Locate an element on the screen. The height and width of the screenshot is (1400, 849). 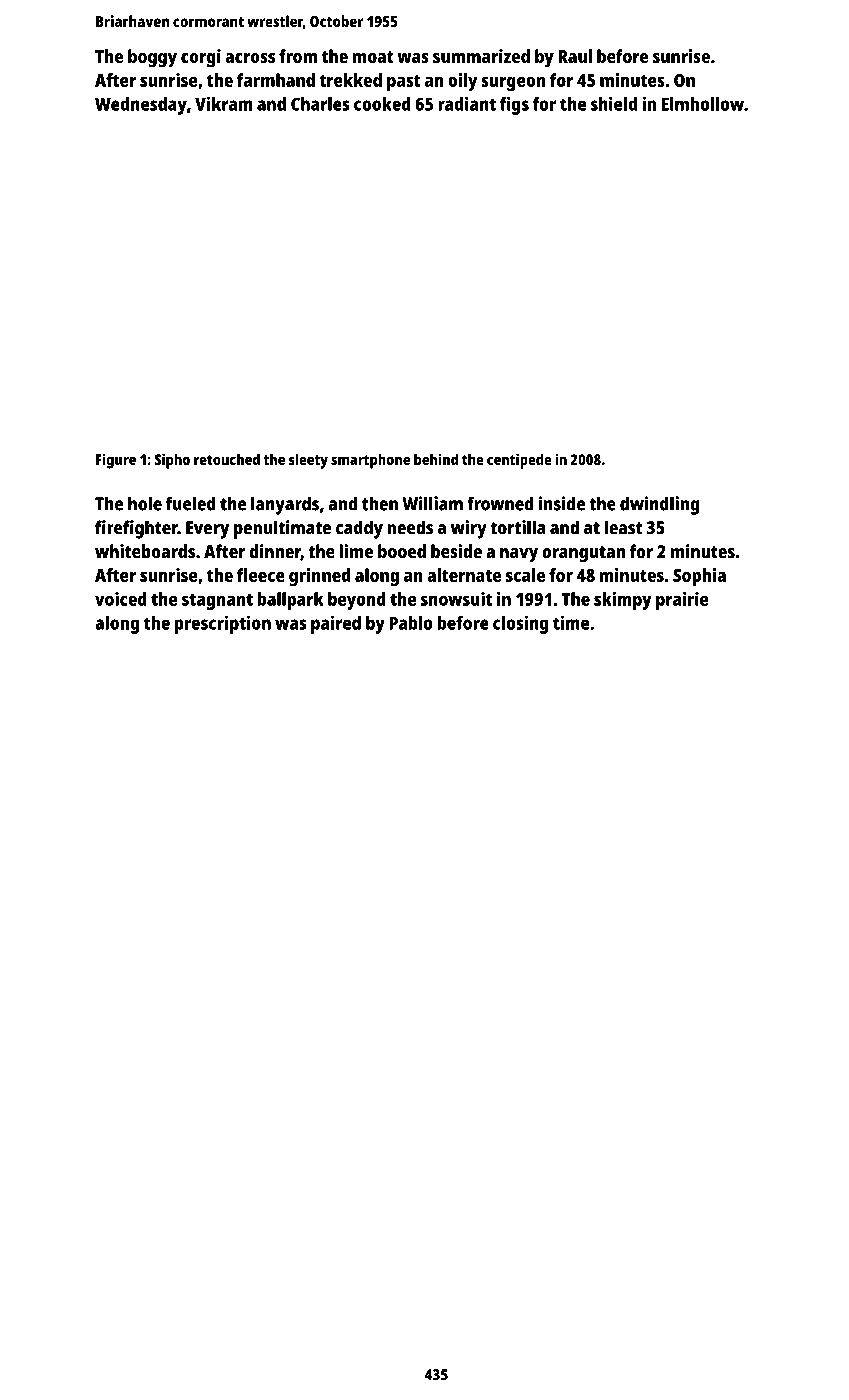
centipede is located at coordinates (519, 461).
